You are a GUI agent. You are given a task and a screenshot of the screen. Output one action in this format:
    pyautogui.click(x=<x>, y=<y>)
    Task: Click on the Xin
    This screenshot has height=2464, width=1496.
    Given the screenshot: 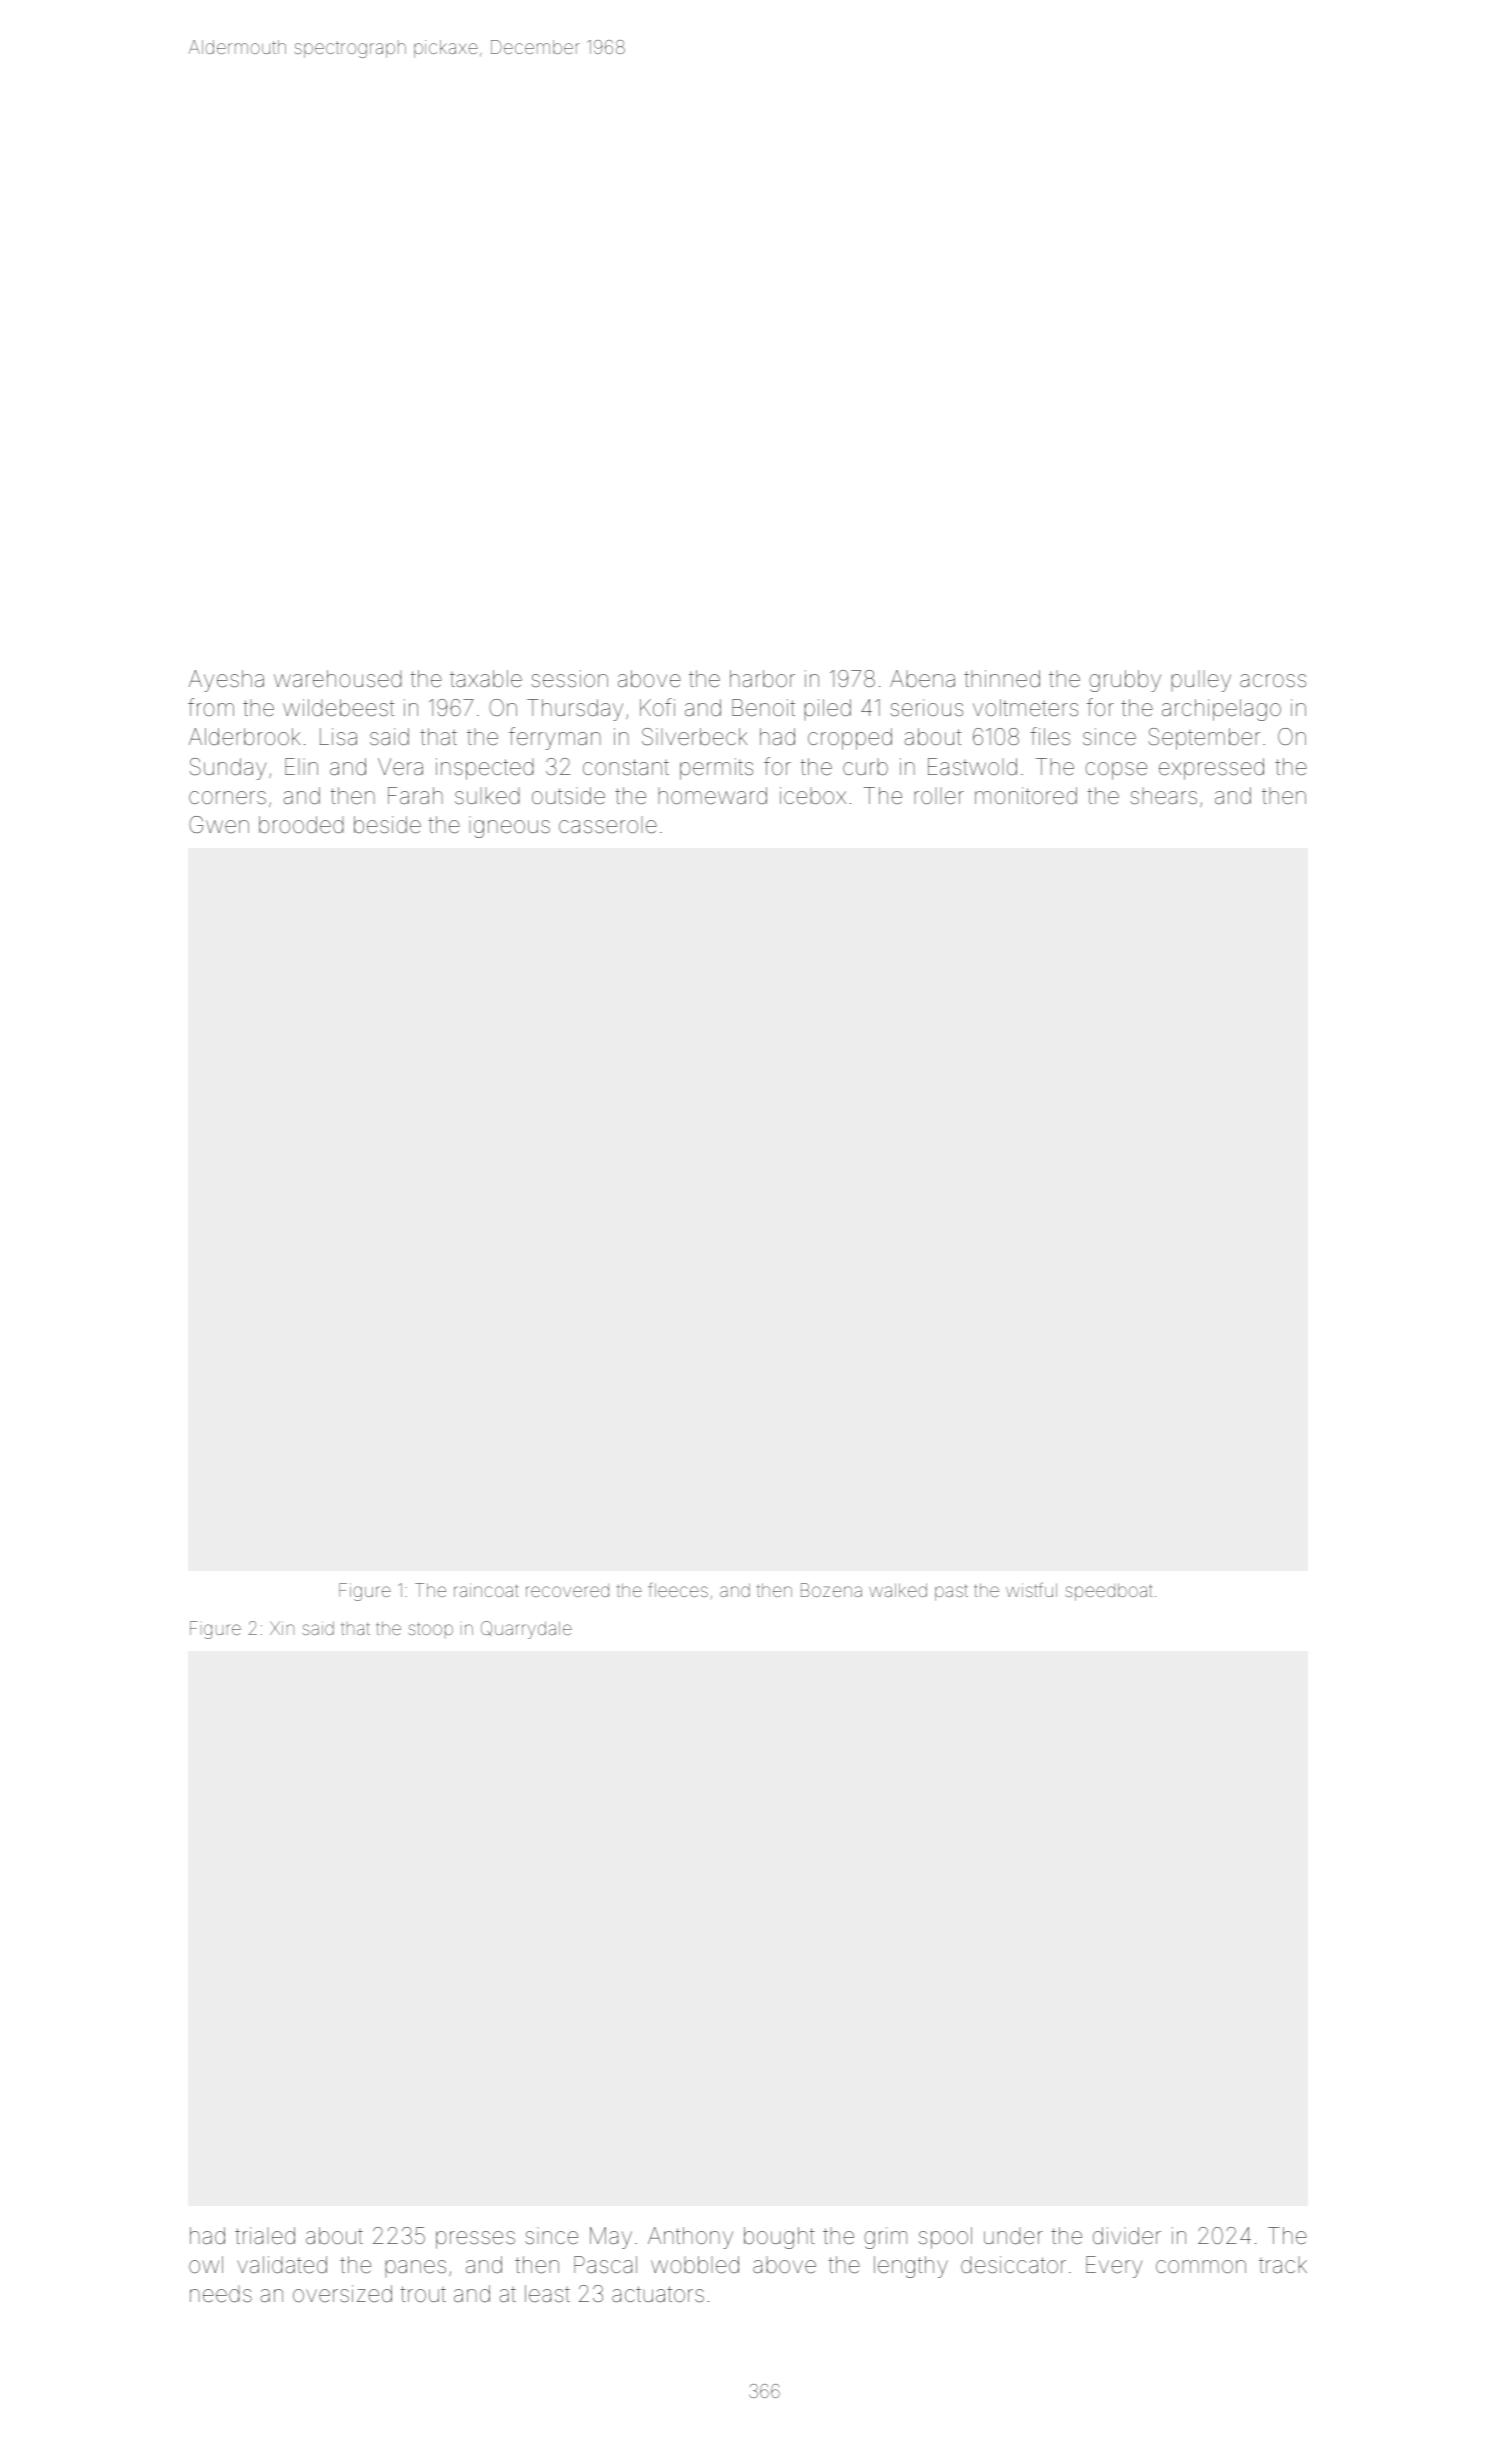 What is the action you would take?
    pyautogui.click(x=282, y=1628)
